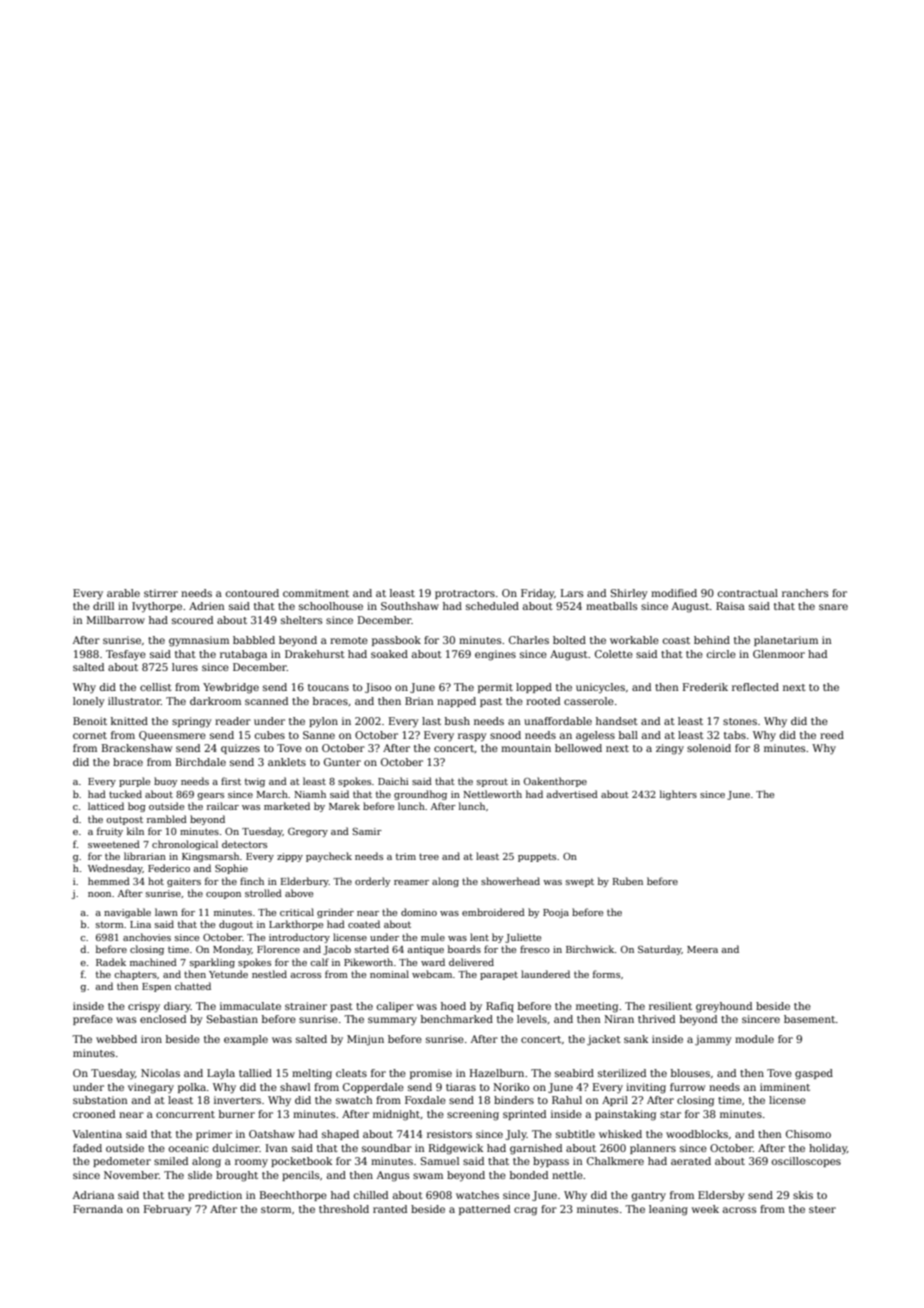 This image has width=924, height=1308. I want to click on reed, so click(832, 735).
